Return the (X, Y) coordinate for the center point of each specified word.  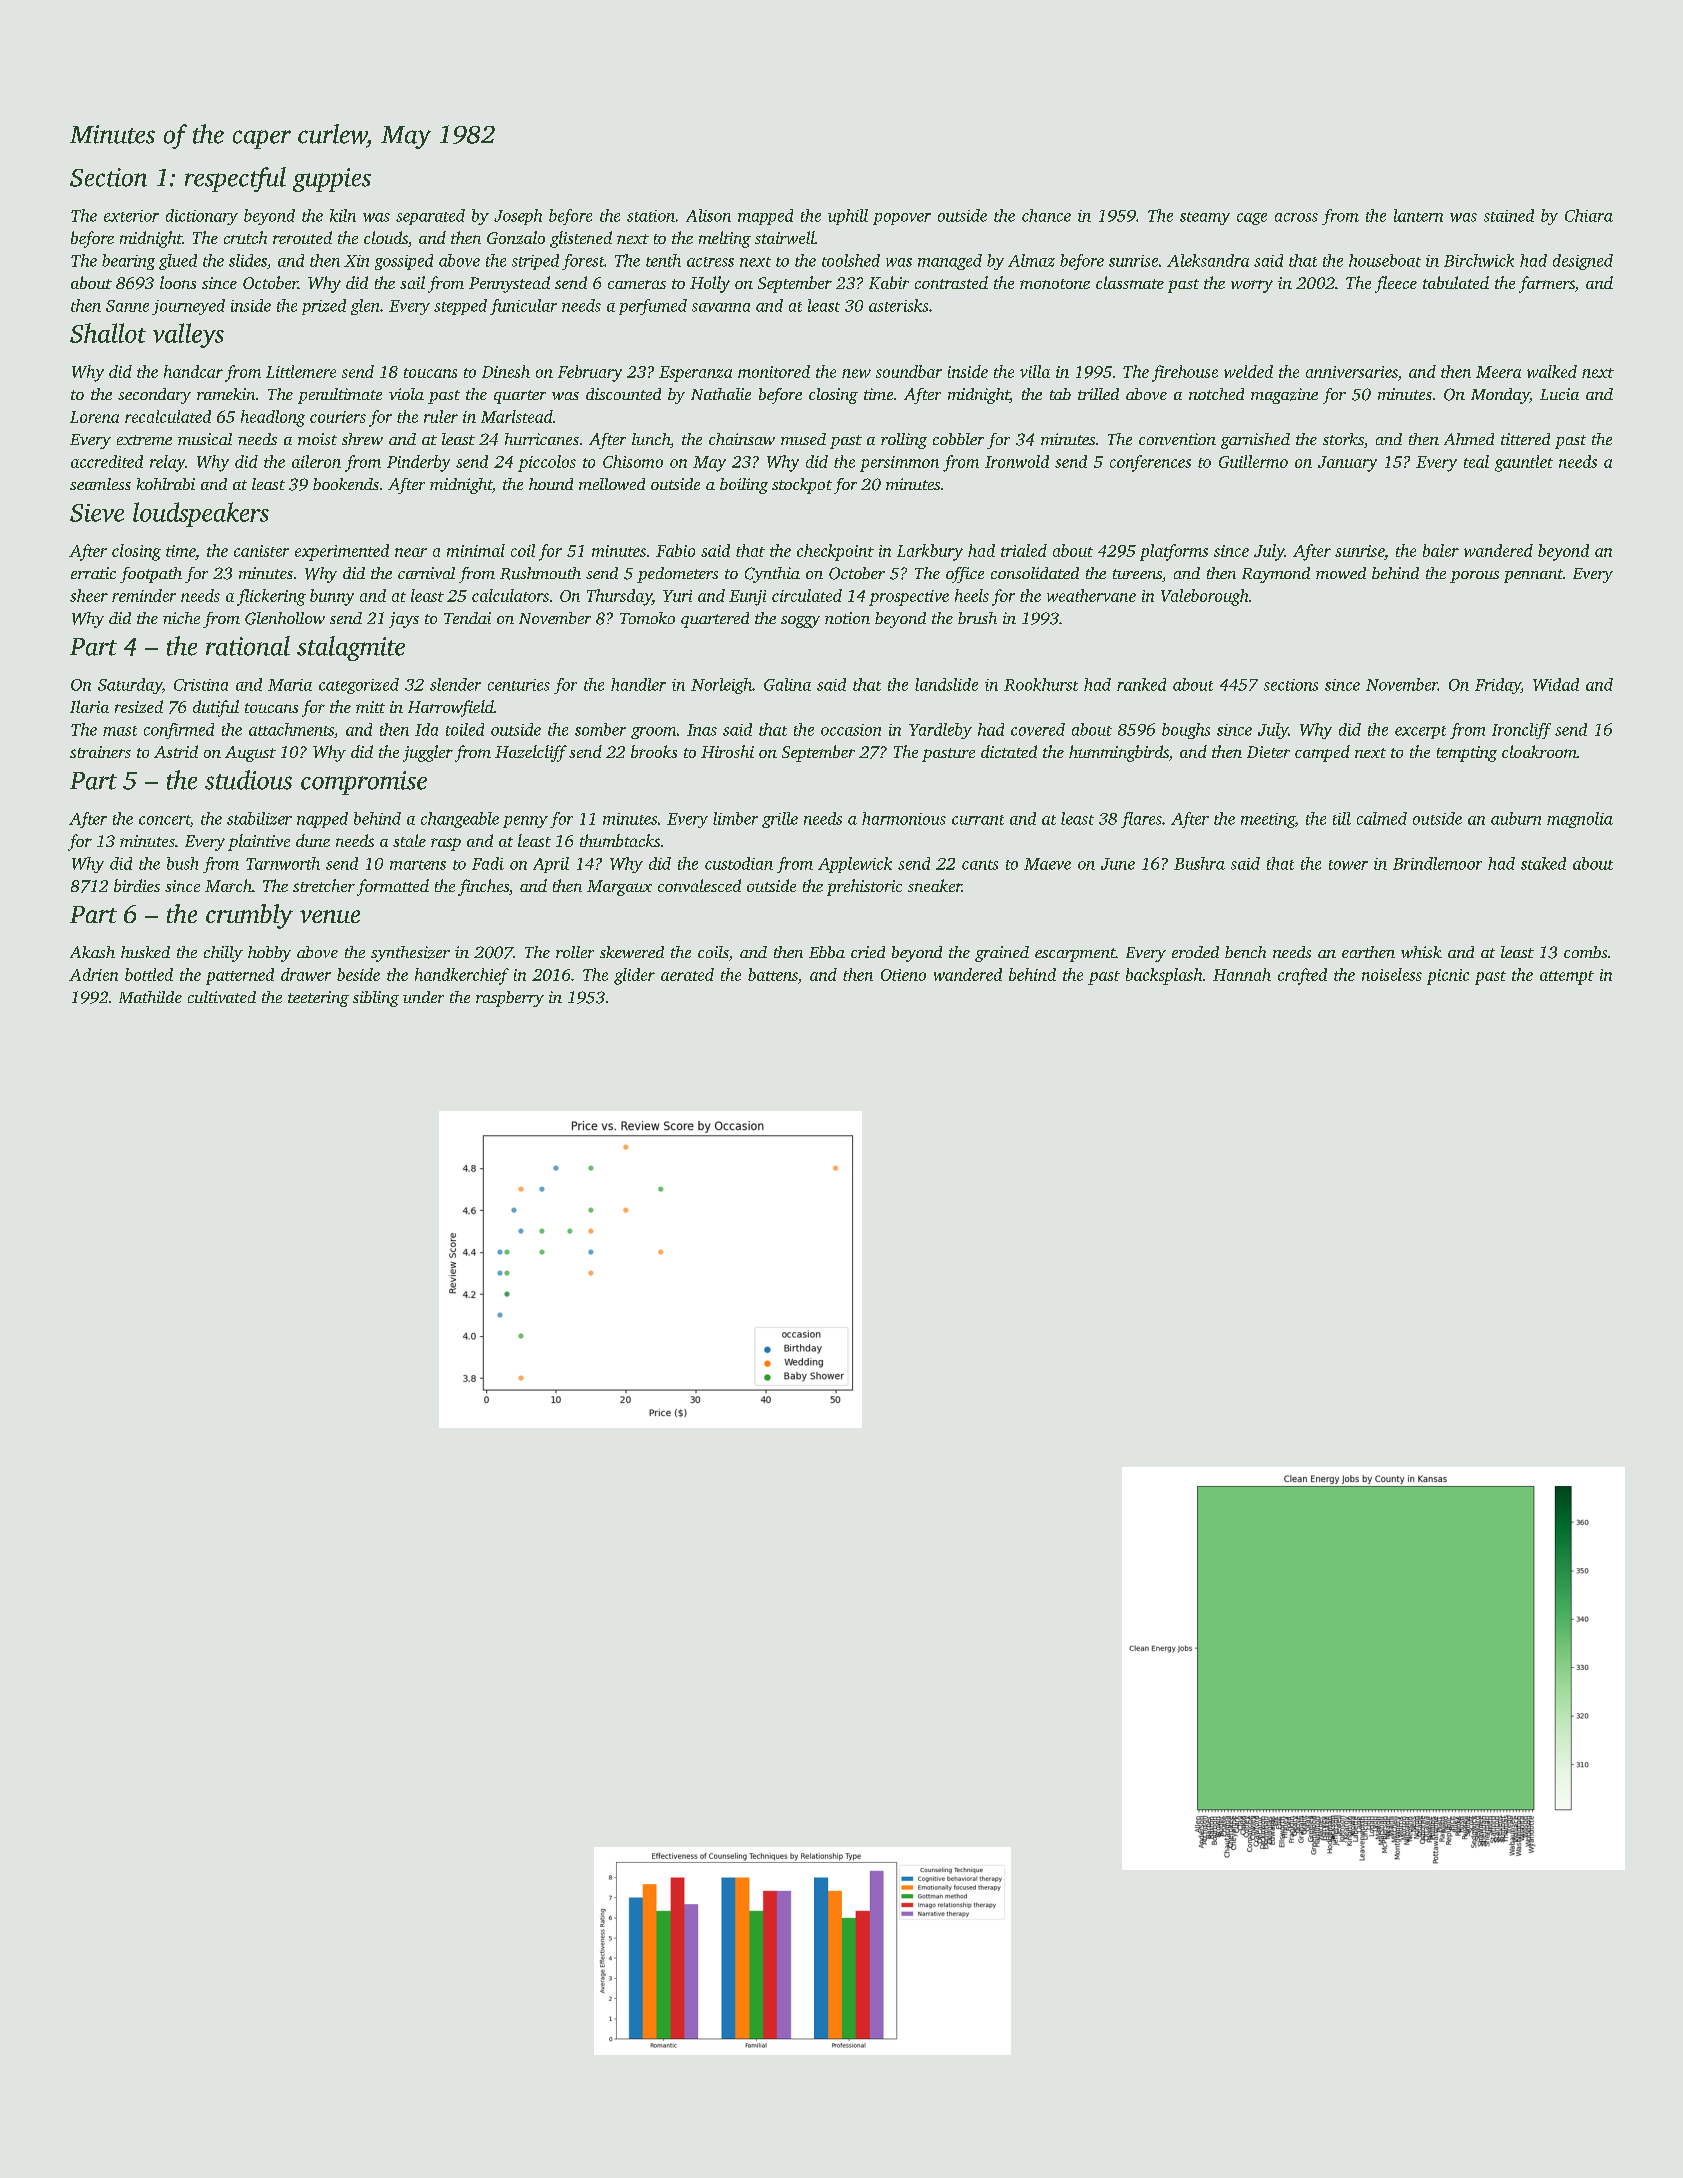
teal (1476, 461)
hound (551, 484)
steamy (1205, 218)
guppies (332, 180)
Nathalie (721, 394)
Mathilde (150, 997)
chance (1046, 215)
